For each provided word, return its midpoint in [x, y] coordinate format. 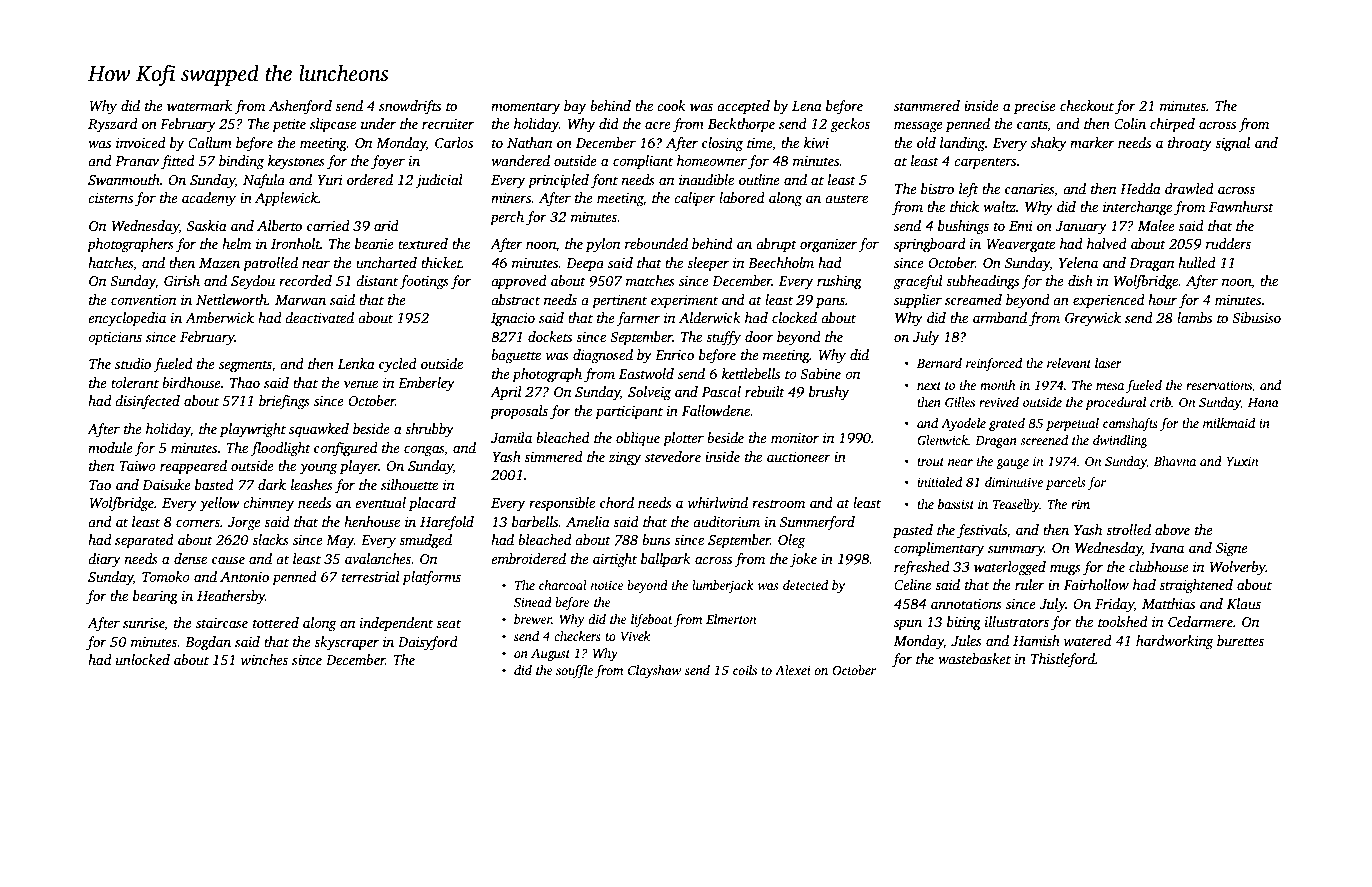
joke [803, 560]
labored [742, 197]
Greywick [1093, 319]
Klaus [1244, 603]
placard [432, 504]
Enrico [674, 355]
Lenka [356, 363]
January [1081, 227]
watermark [199, 105]
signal [1232, 144]
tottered [276, 622]
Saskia [207, 225]
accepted [743, 107]
